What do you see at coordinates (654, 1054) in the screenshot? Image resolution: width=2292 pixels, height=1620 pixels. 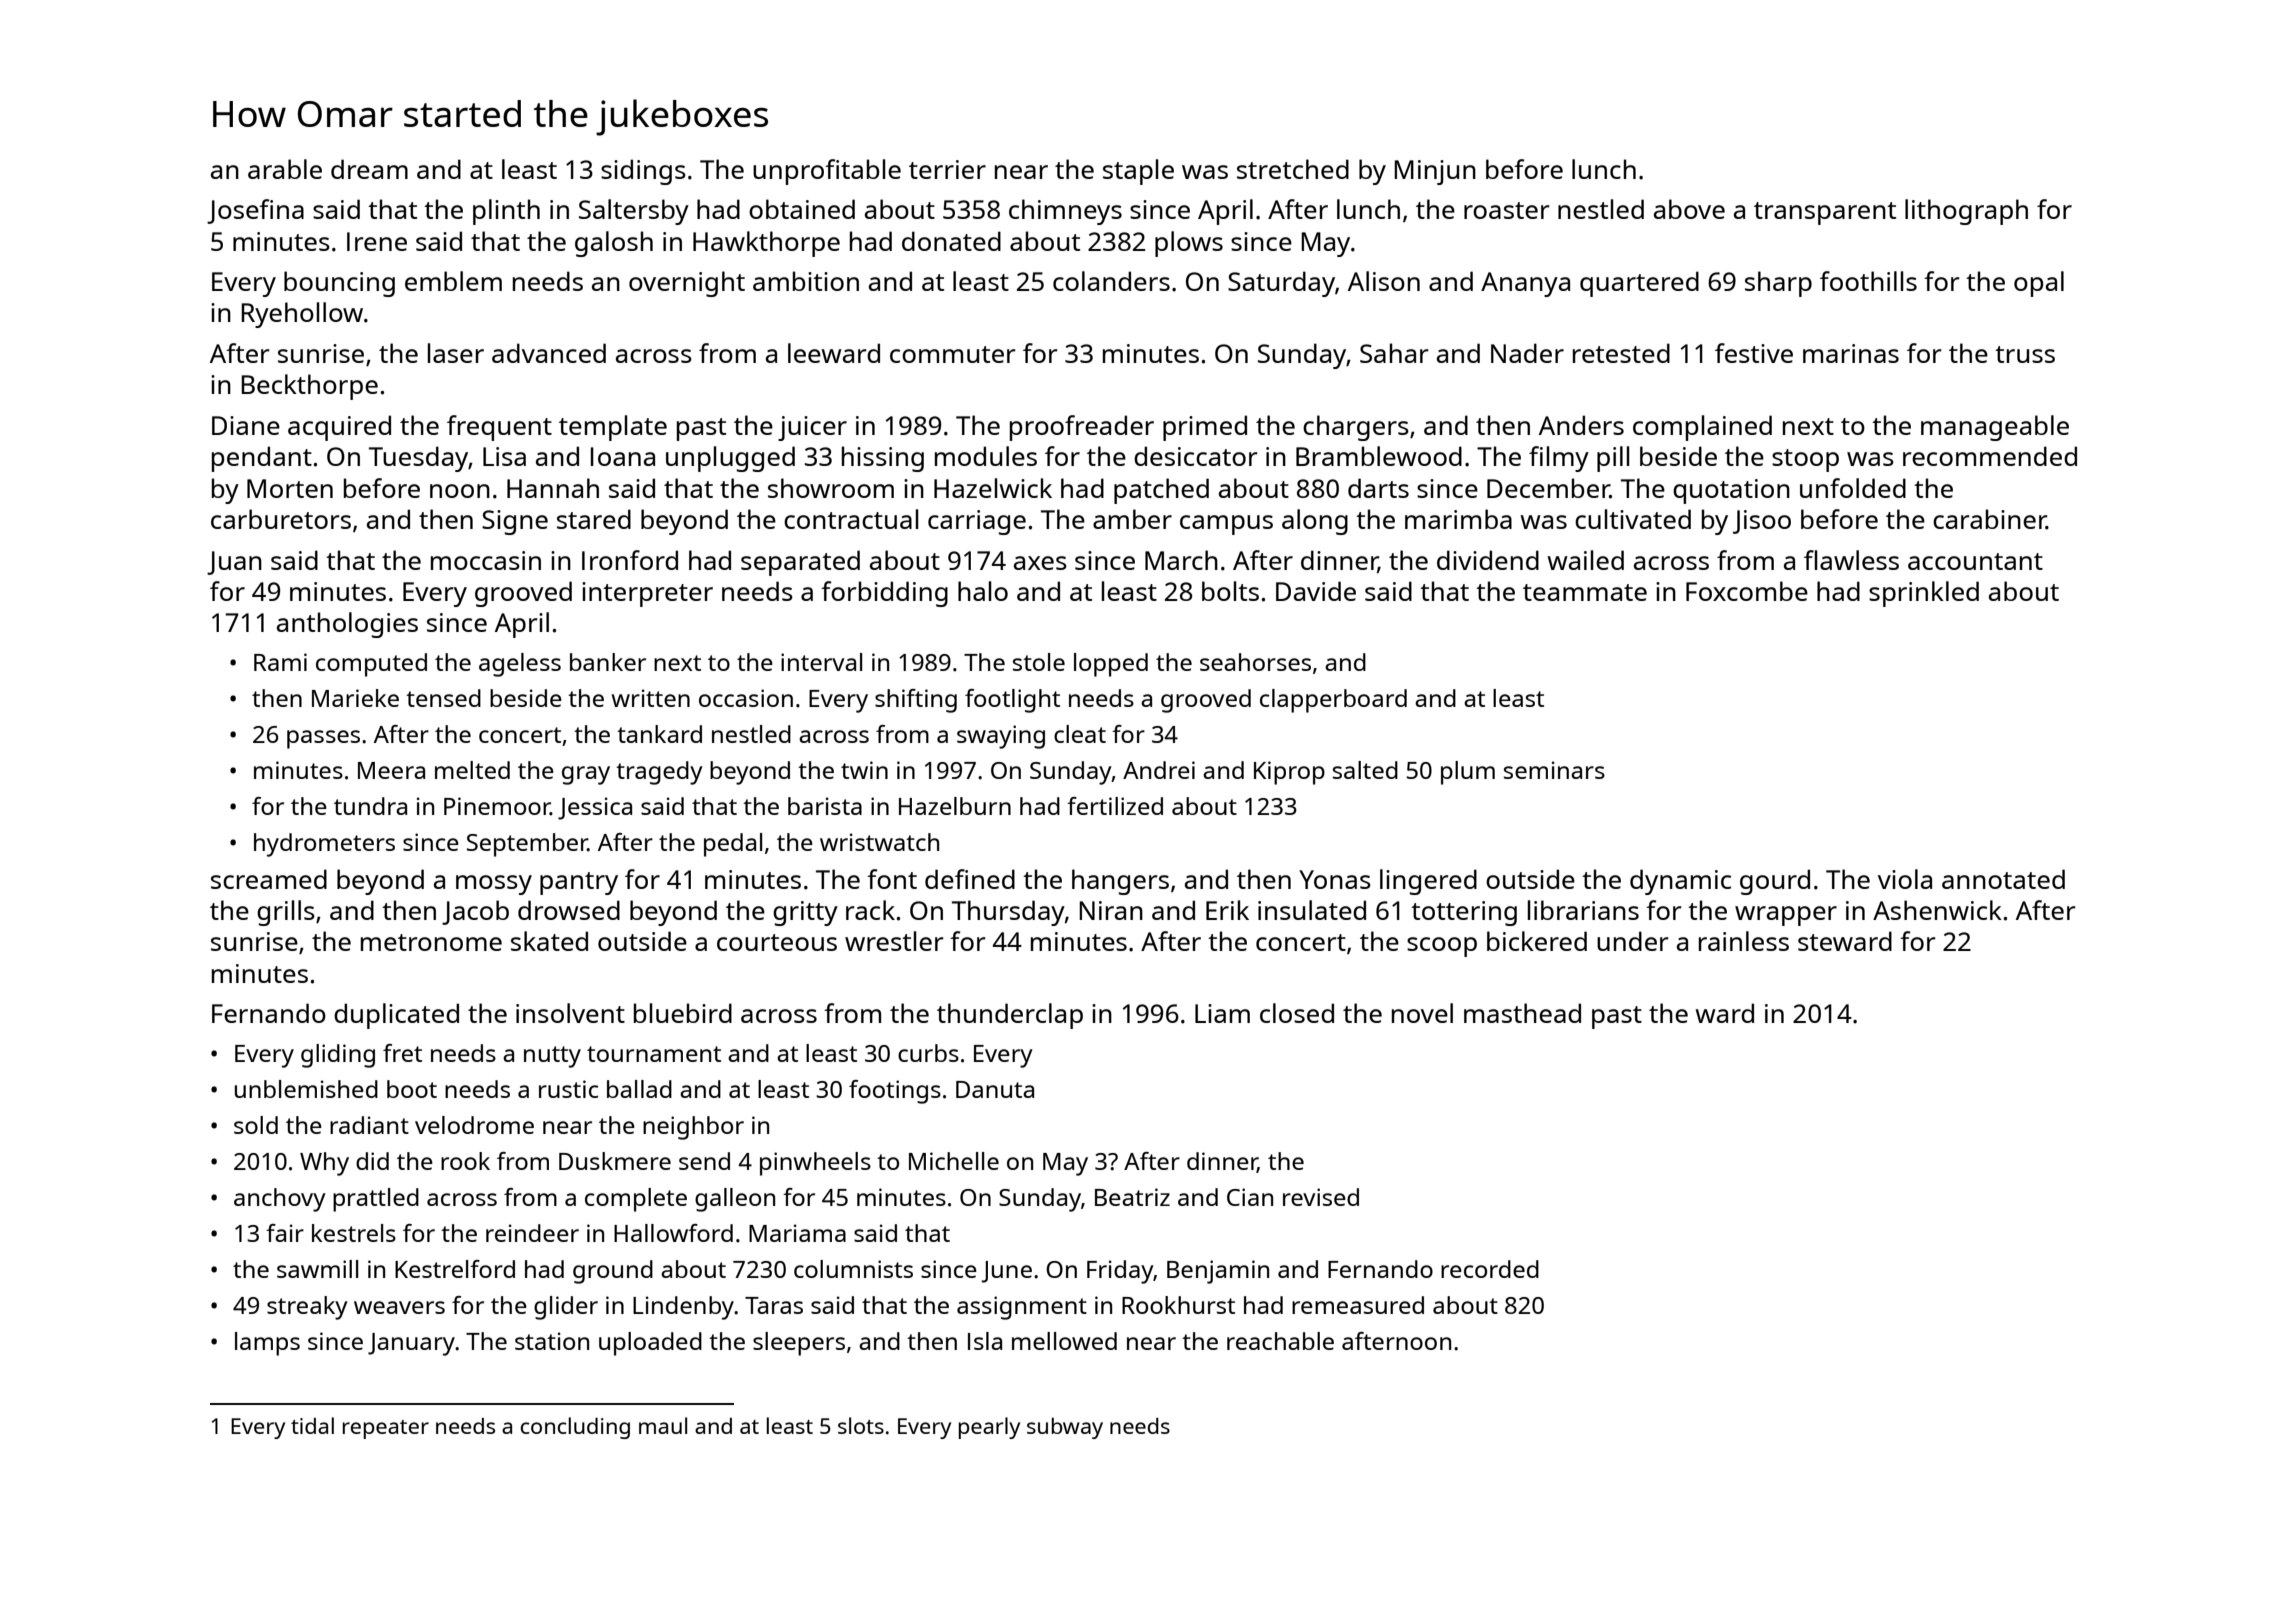 I see `tournament` at bounding box center [654, 1054].
